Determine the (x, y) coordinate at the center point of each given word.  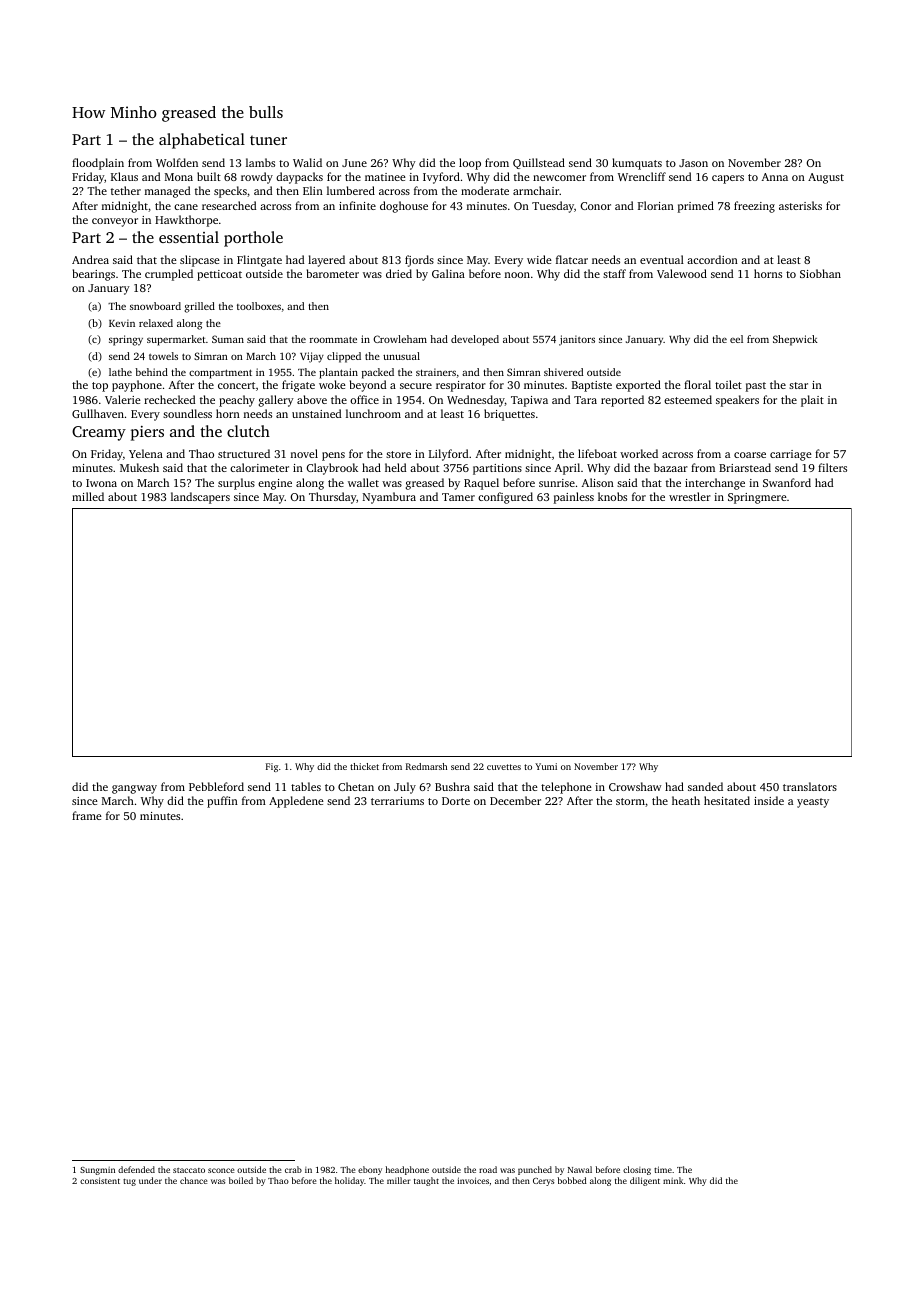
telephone (566, 788)
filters (832, 467)
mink (673, 1180)
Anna (775, 177)
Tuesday (553, 207)
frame (87, 815)
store (398, 454)
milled (88, 496)
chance (193, 1180)
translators (810, 786)
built (209, 176)
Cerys (543, 1182)
